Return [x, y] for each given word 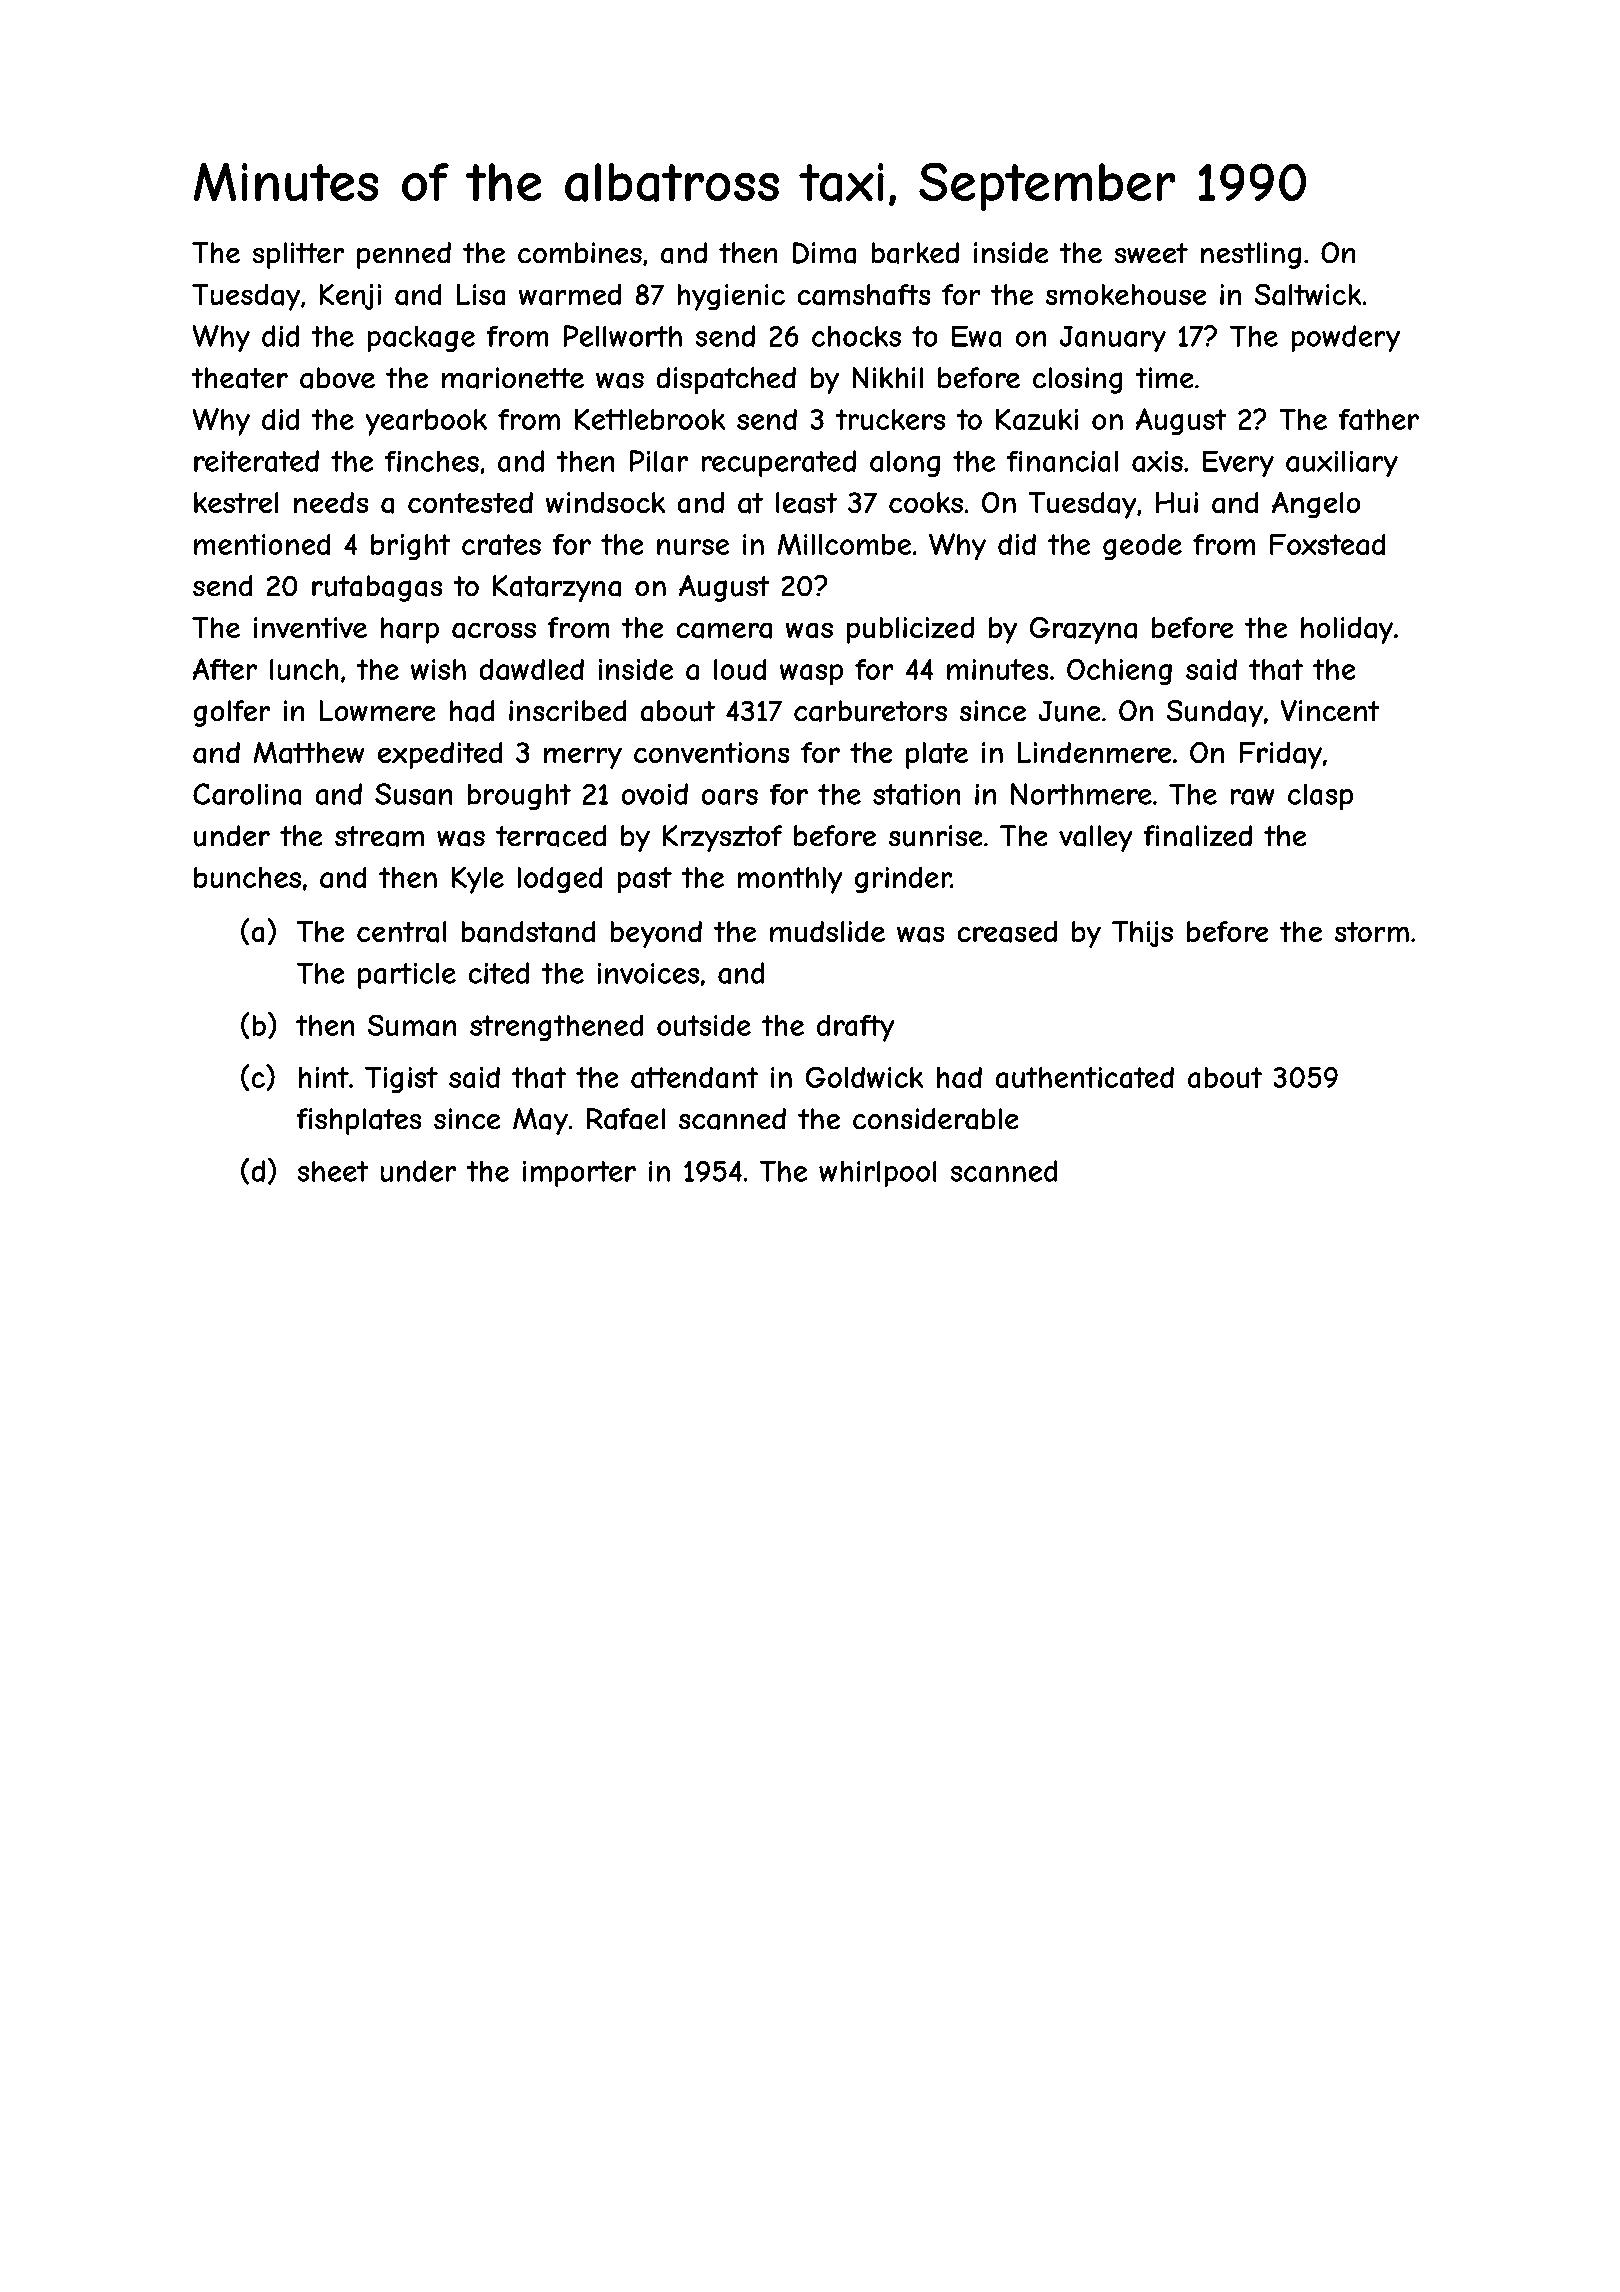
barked [915, 253]
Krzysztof [722, 838]
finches [432, 461]
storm [1372, 932]
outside [704, 1025]
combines [580, 252]
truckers [890, 419]
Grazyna [1083, 630]
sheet [333, 1171]
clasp [1320, 797]
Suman [412, 1025]
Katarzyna [557, 588]
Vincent [1330, 710]
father [1379, 419]
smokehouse [1126, 294]
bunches [247, 877]
